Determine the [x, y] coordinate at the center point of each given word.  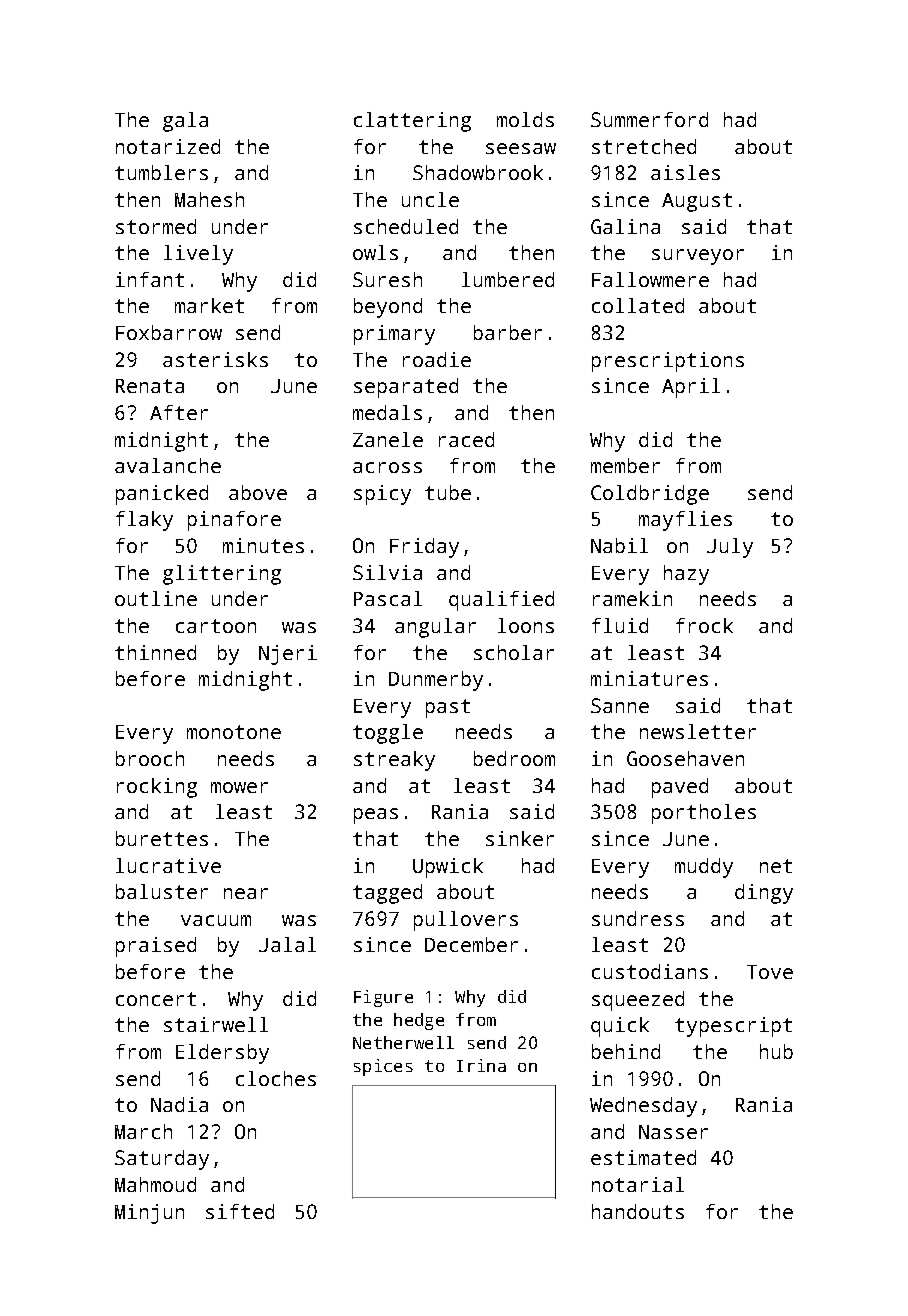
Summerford [649, 119]
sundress [638, 918]
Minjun [149, 1214]
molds [525, 119]
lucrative [168, 865]
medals [387, 412]
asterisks [215, 359]
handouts [638, 1211]
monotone [234, 732]
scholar [514, 652]
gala [185, 122]
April [691, 388]
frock [704, 625]
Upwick [448, 868]
